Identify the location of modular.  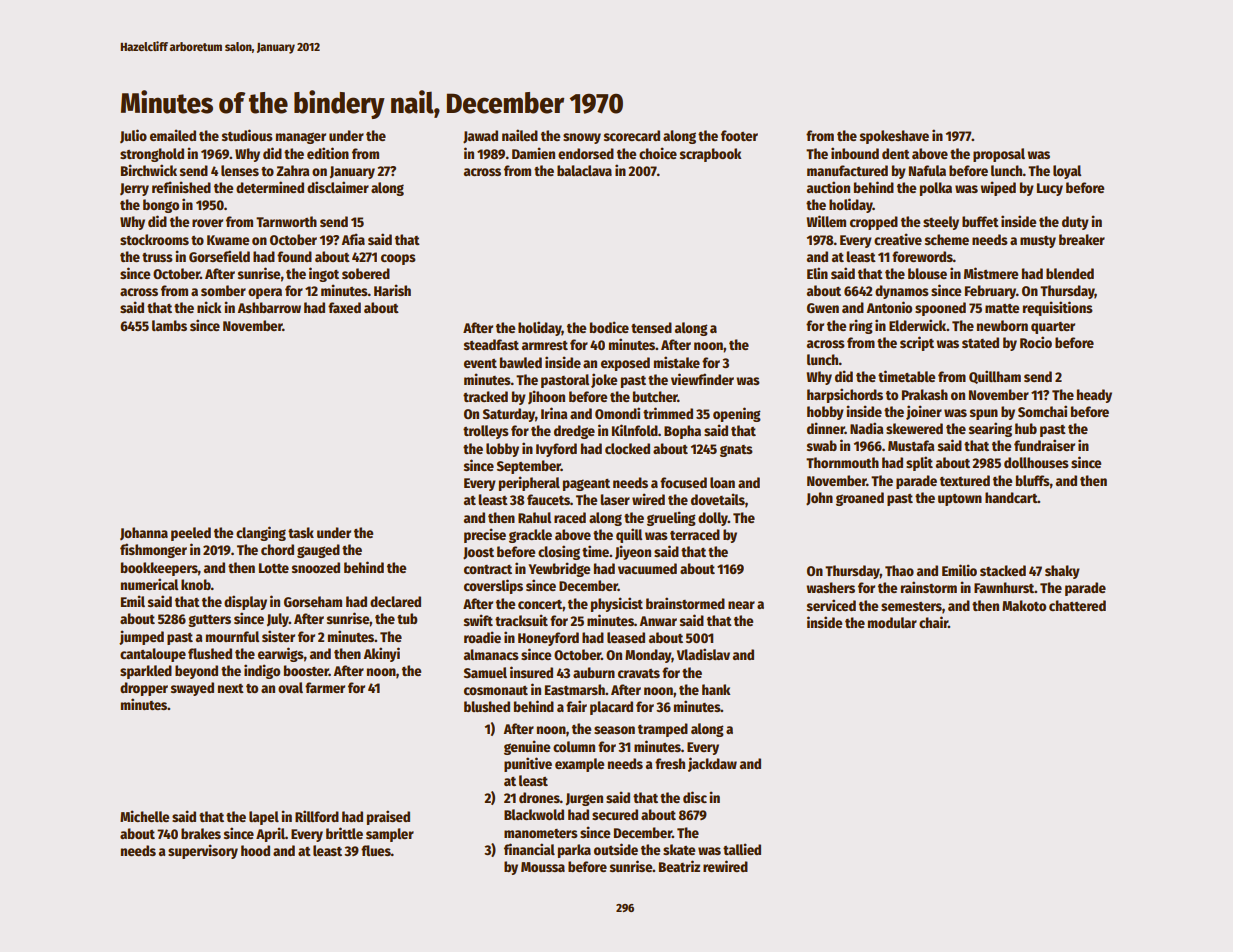
(892, 622).
